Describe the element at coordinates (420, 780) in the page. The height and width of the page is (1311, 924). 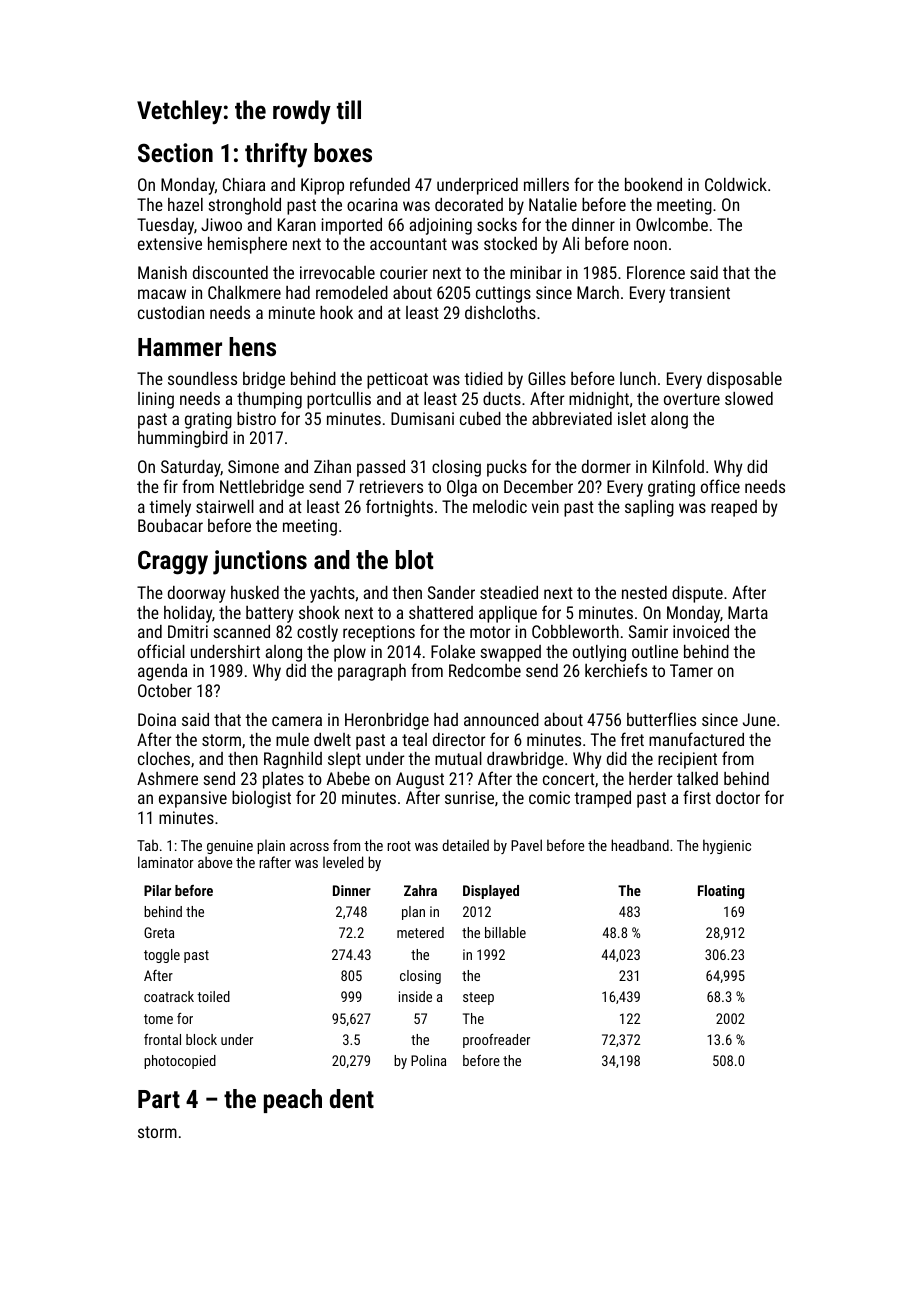
I see `August` at that location.
